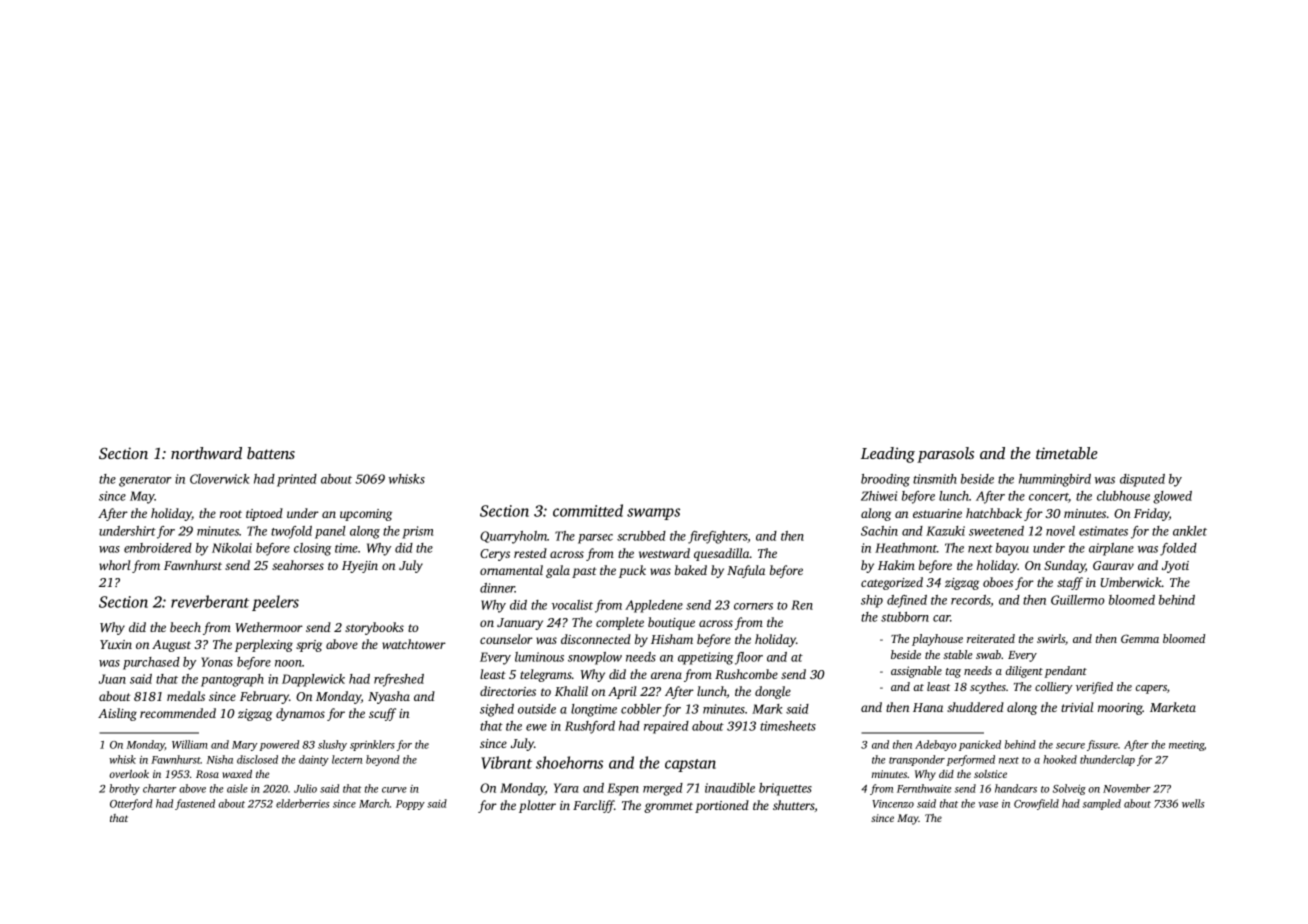  What do you see at coordinates (288, 663) in the page?
I see `noon` at bounding box center [288, 663].
